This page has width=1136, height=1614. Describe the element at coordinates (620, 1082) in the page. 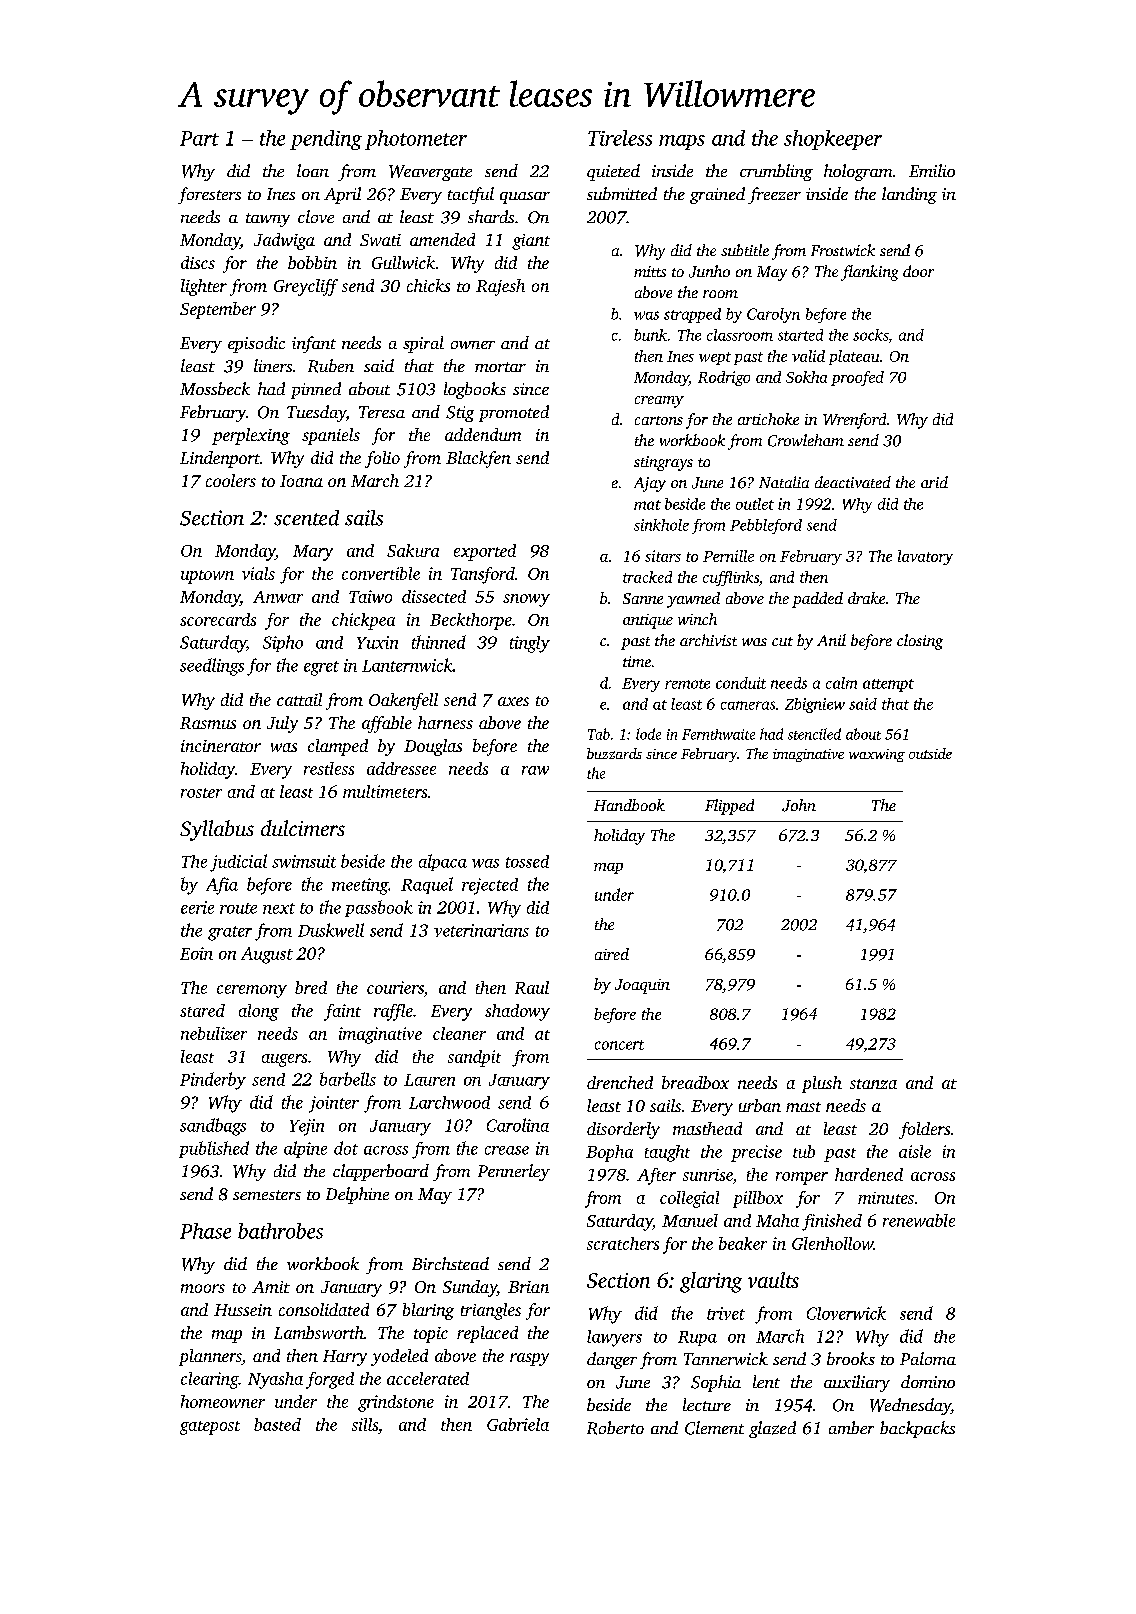

I see `drenched` at that location.
